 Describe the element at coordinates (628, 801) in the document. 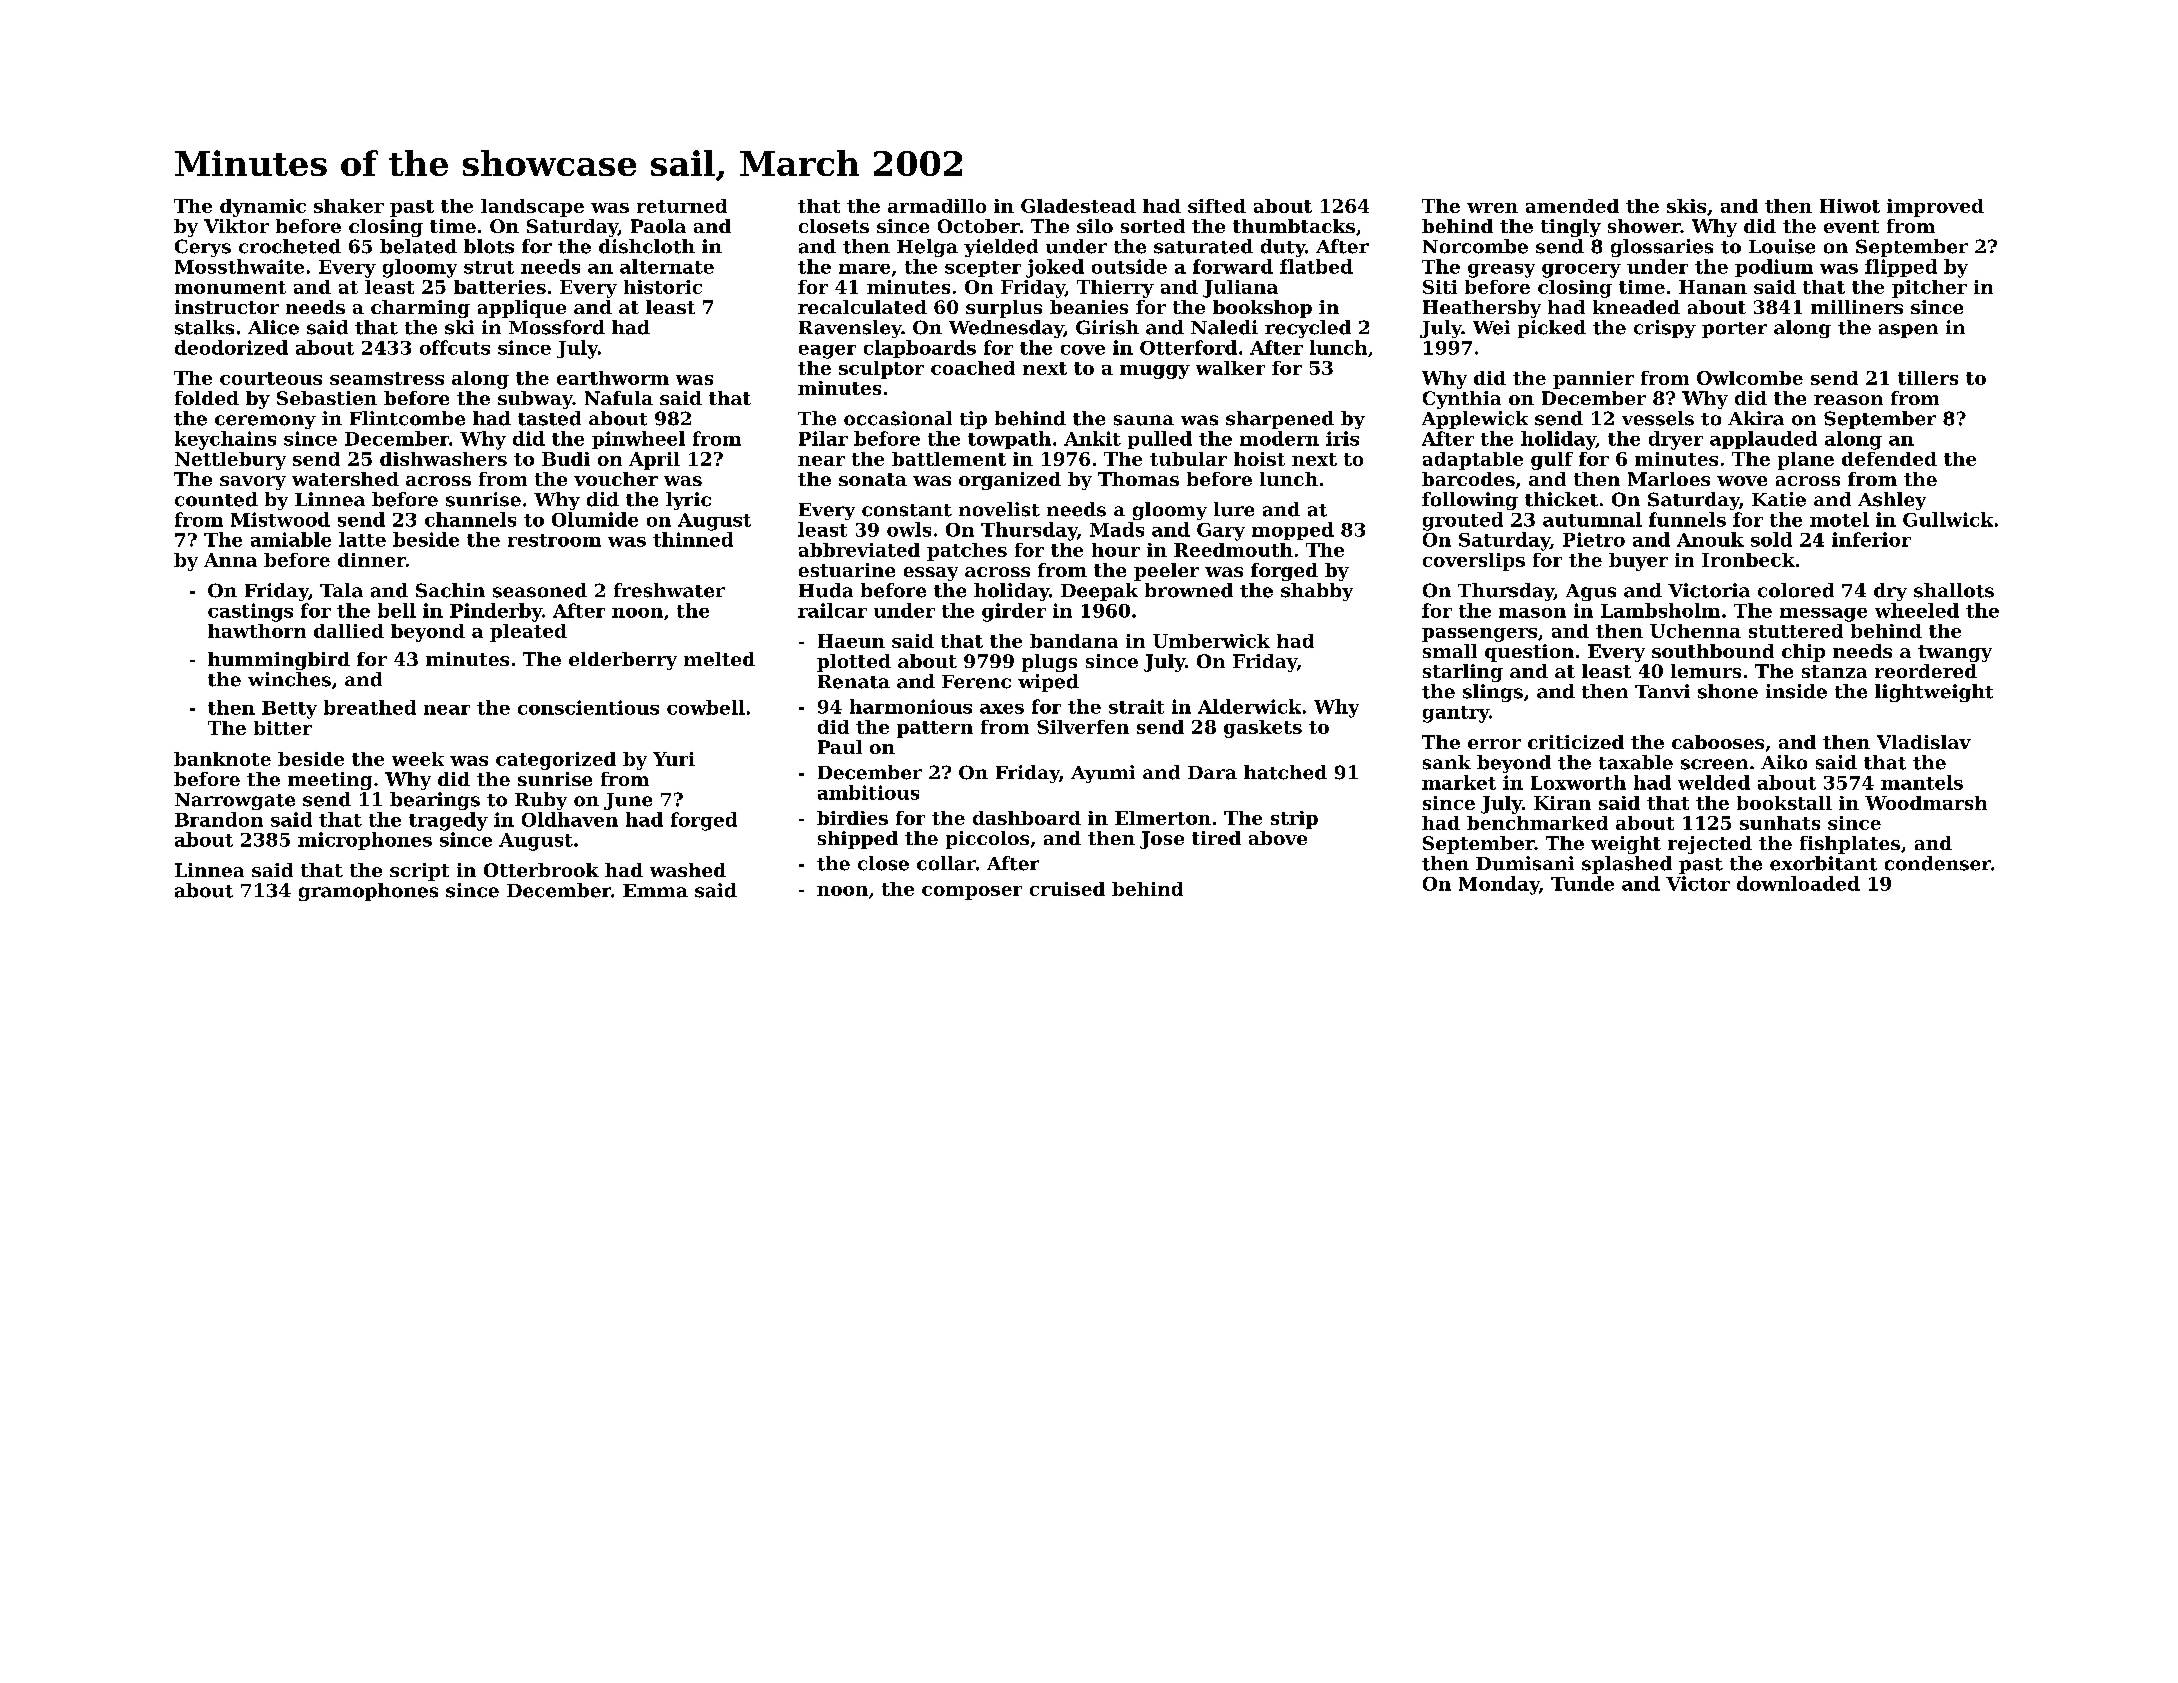

I see `June` at that location.
